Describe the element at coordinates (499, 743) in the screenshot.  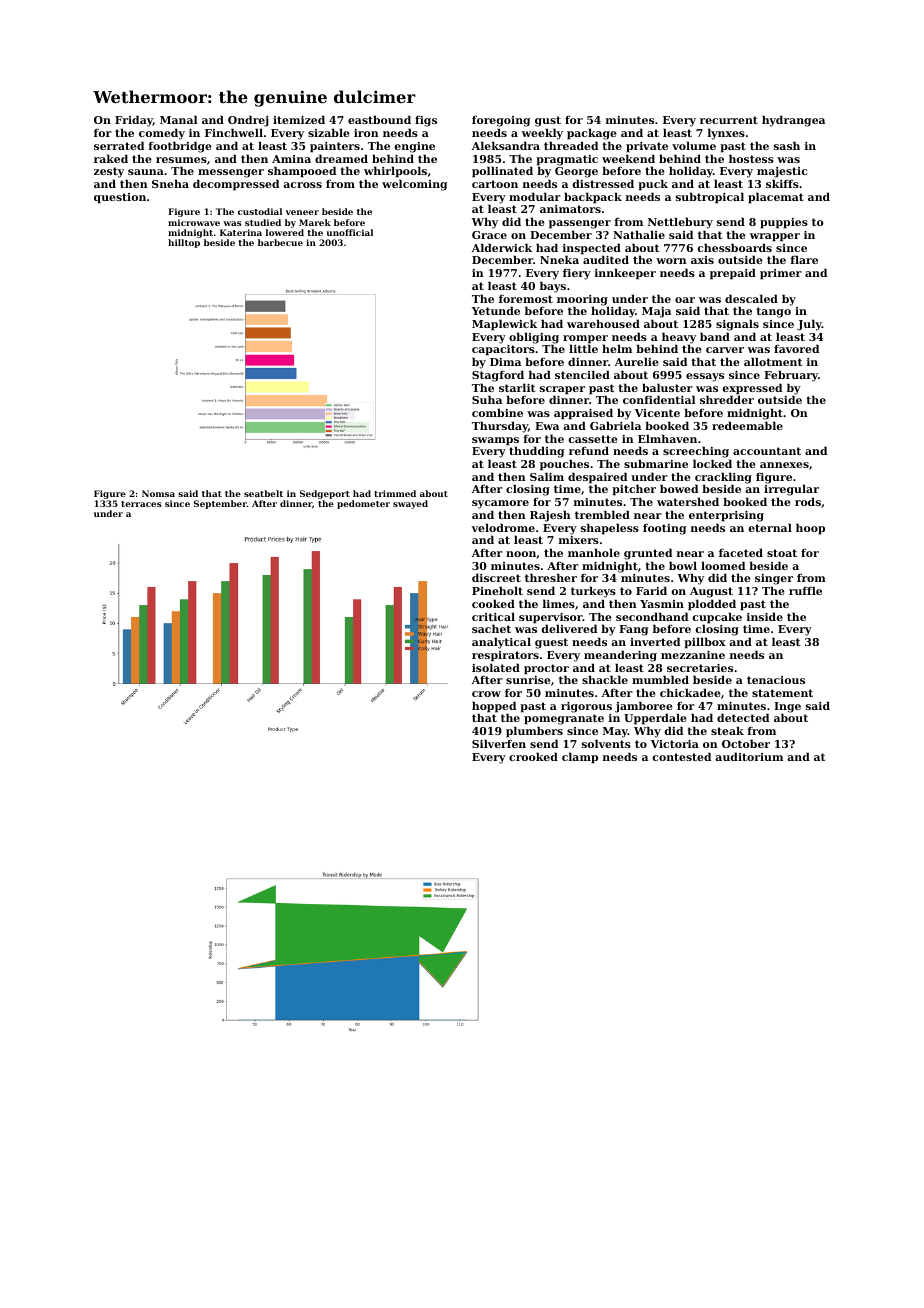
I see `Silverfen` at that location.
